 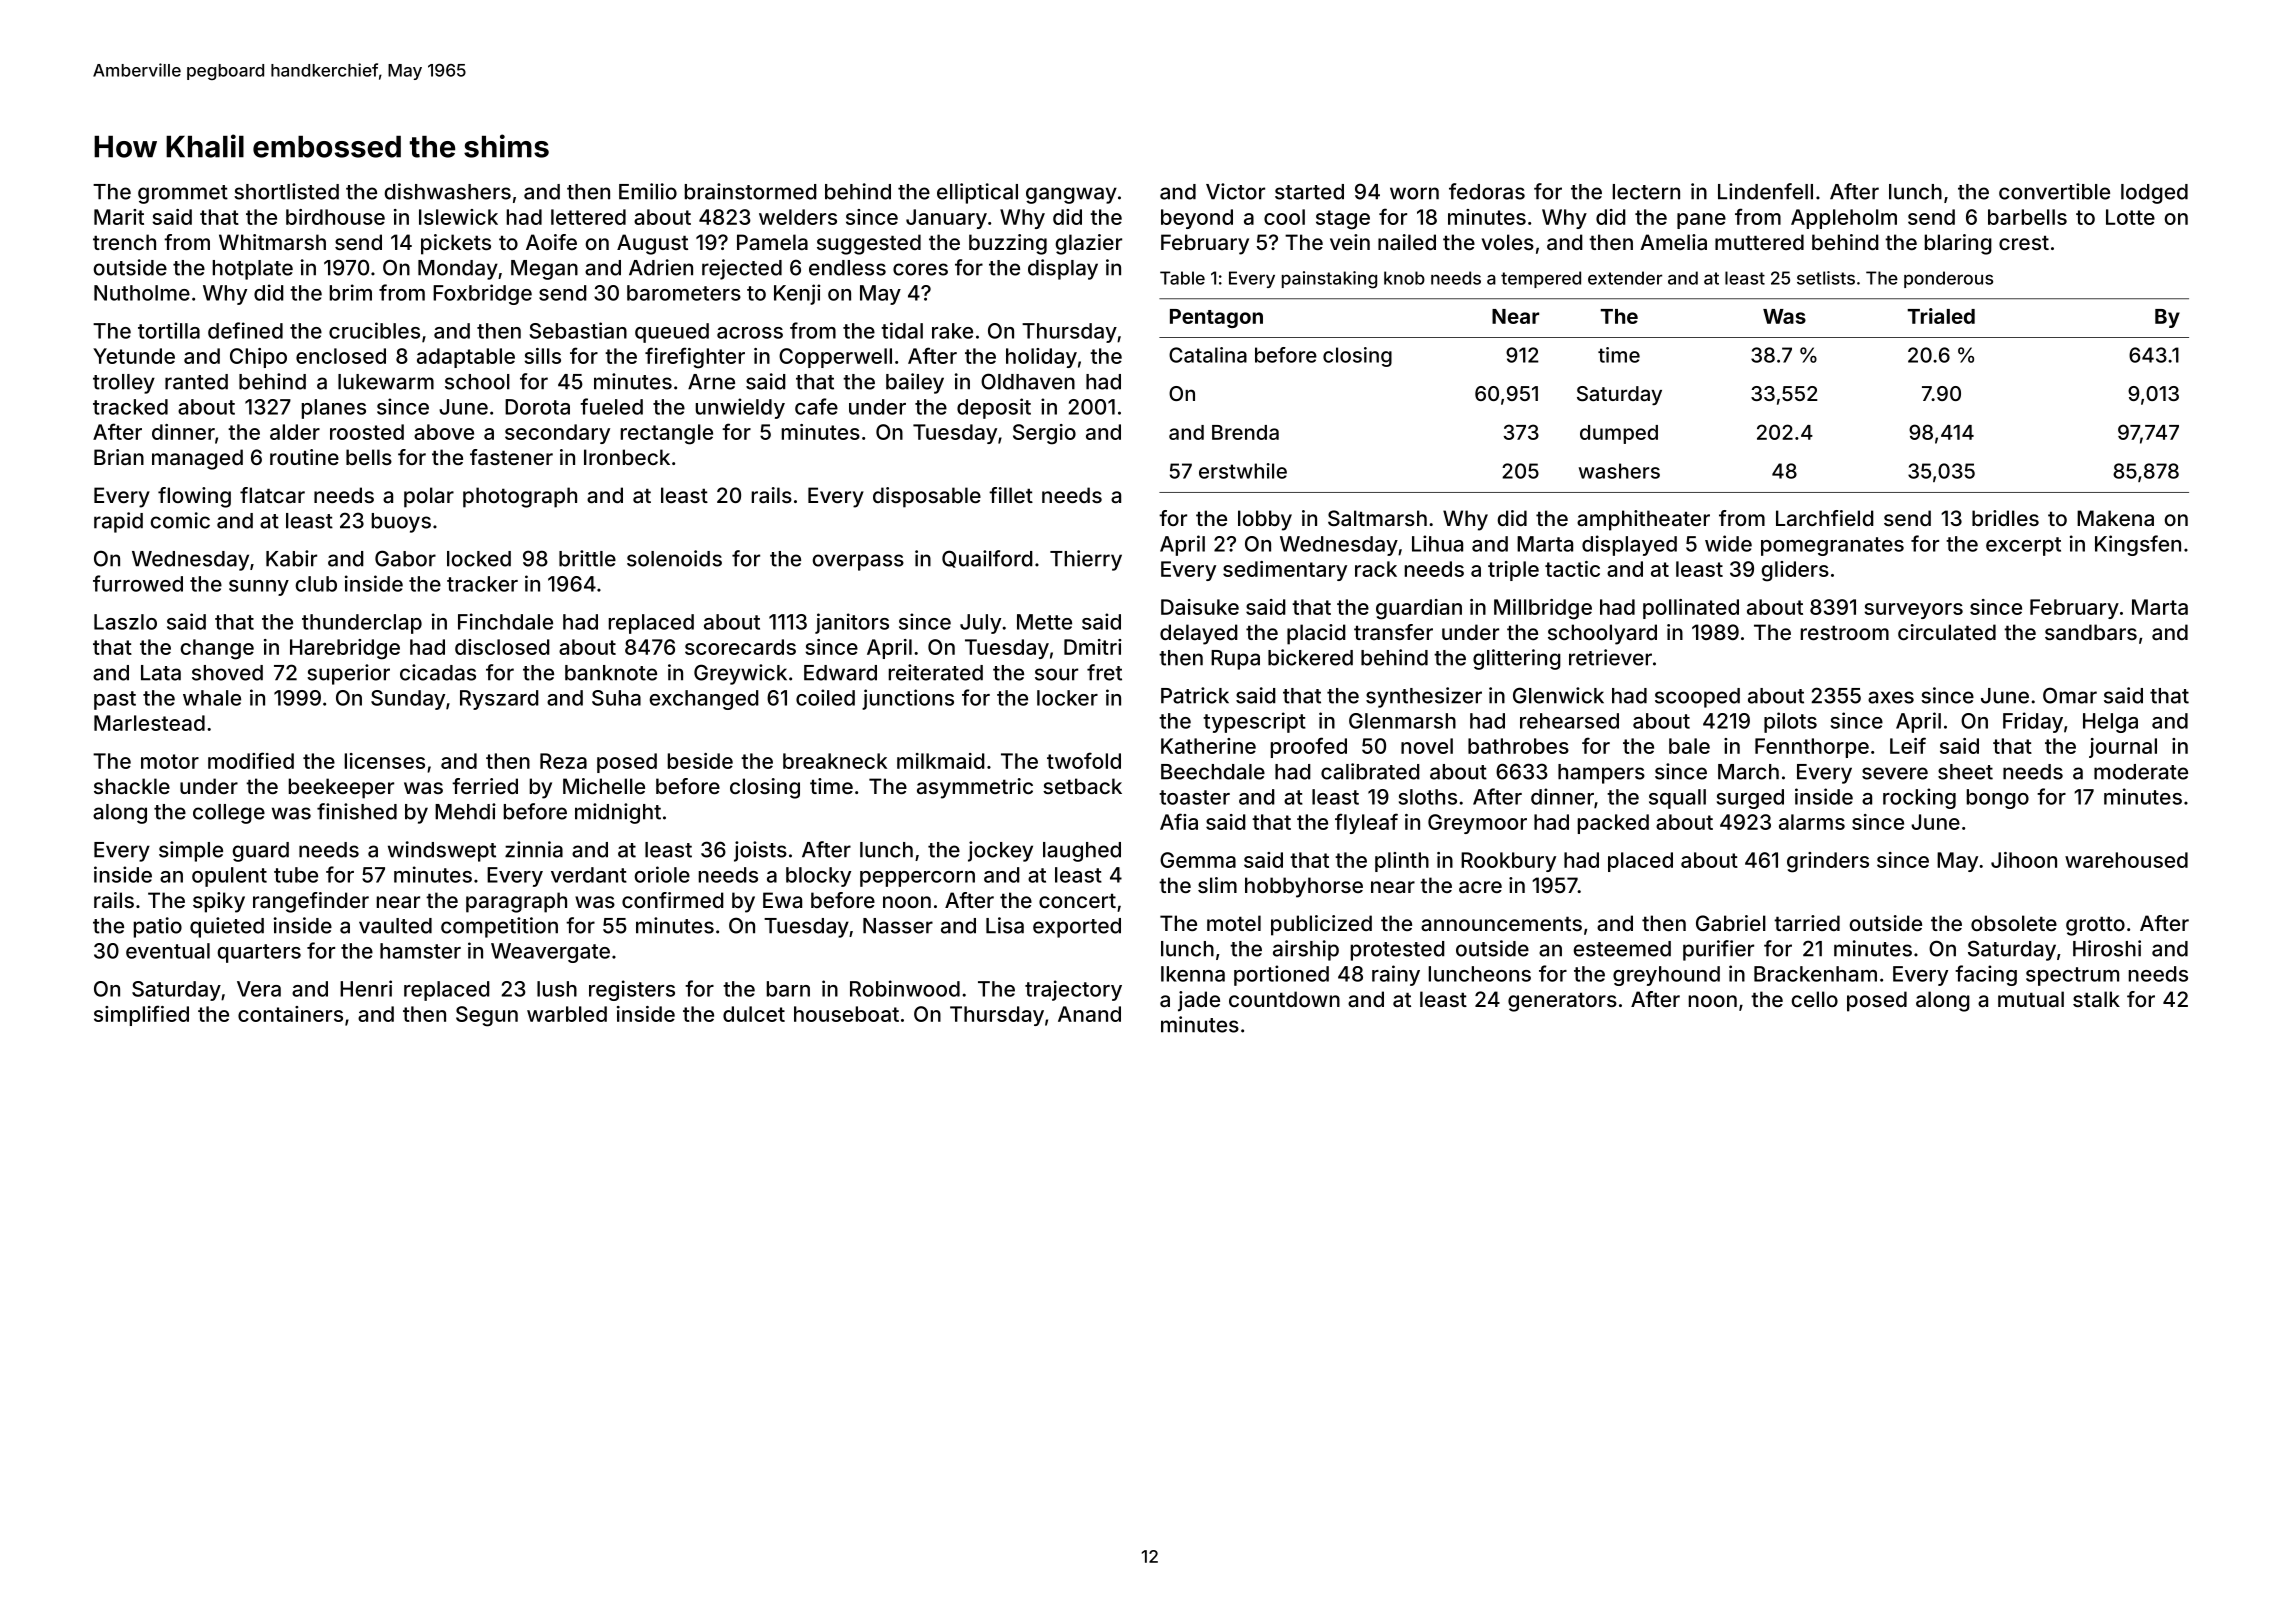 What do you see at coordinates (251, 760) in the screenshot?
I see `modified` at bounding box center [251, 760].
